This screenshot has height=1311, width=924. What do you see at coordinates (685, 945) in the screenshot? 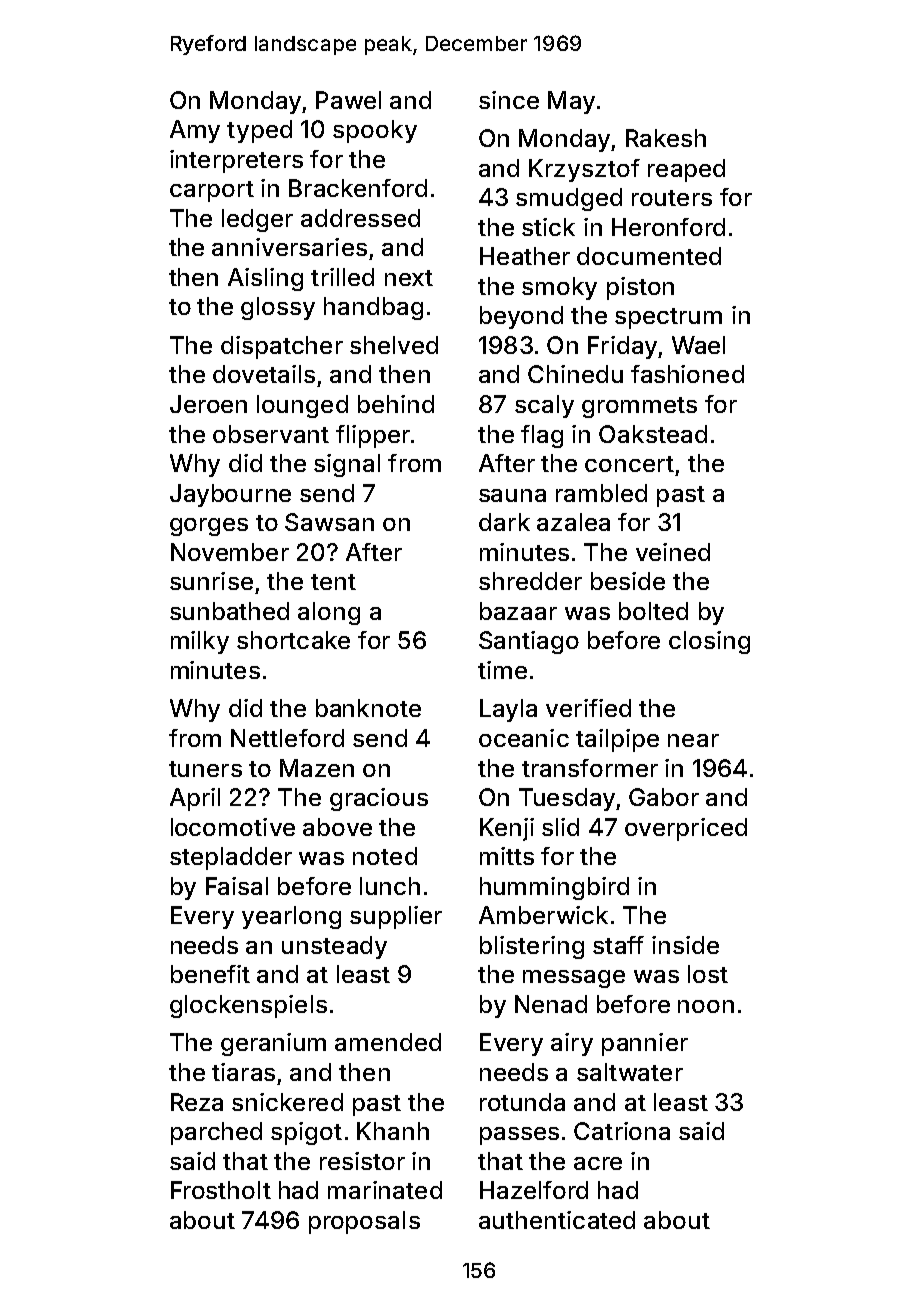
I see `inside` at bounding box center [685, 945].
